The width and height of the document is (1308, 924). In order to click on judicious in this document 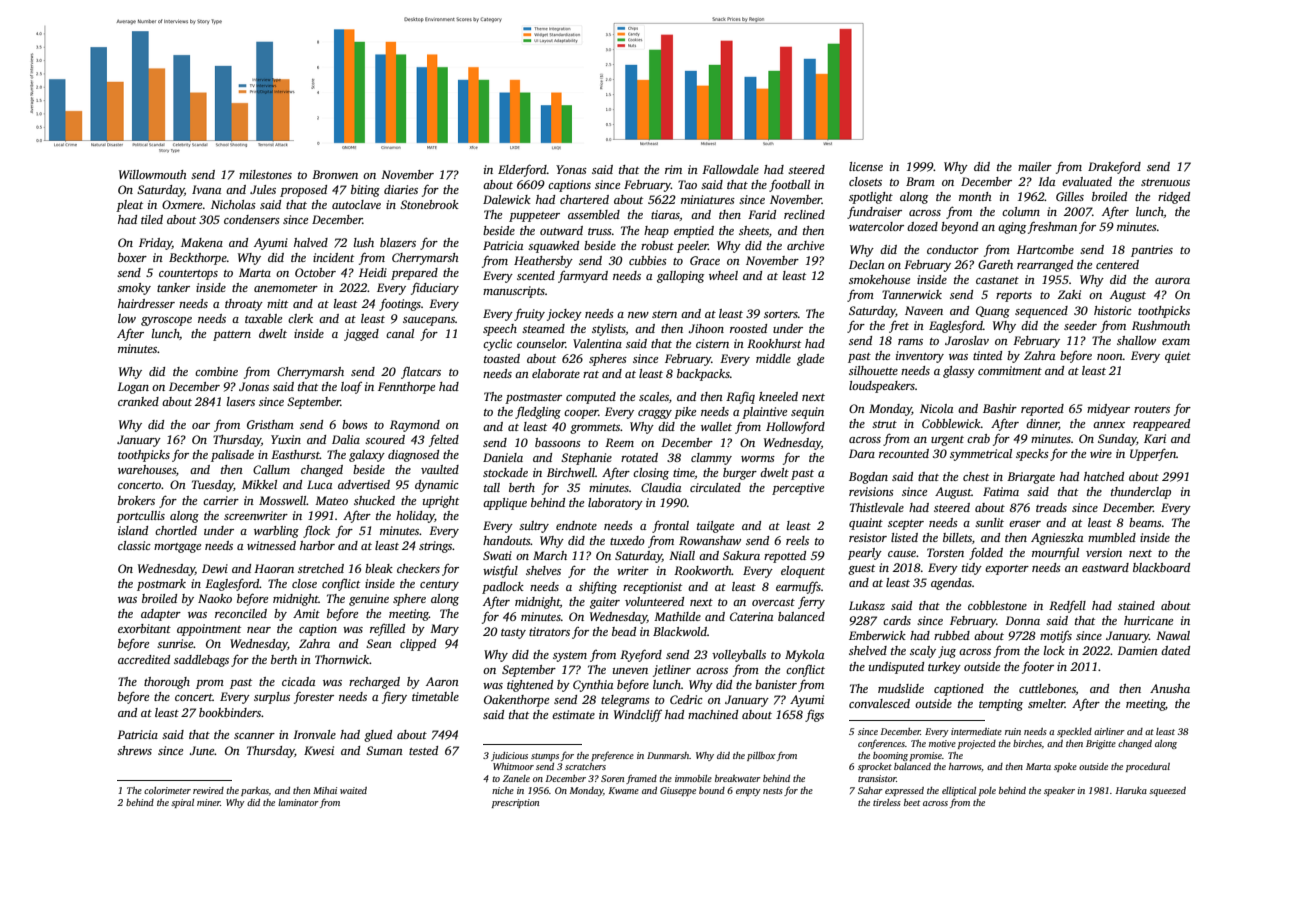, I will do `click(509, 756)`.
